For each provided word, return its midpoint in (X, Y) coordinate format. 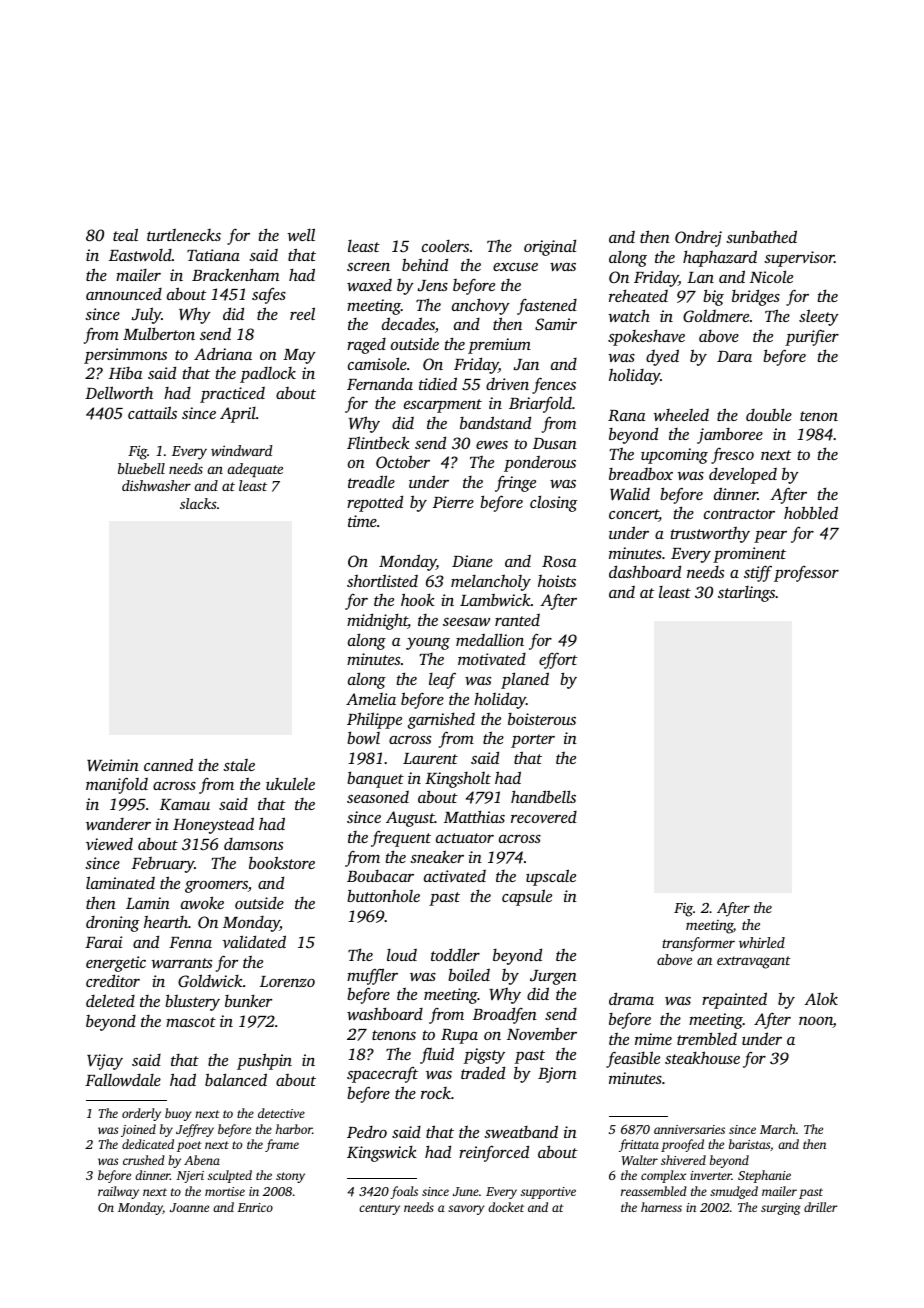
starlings (746, 594)
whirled (762, 942)
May (299, 356)
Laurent (430, 758)
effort (558, 660)
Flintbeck (378, 442)
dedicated (148, 1144)
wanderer (118, 824)
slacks (198, 503)
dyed (662, 357)
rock (436, 1093)
